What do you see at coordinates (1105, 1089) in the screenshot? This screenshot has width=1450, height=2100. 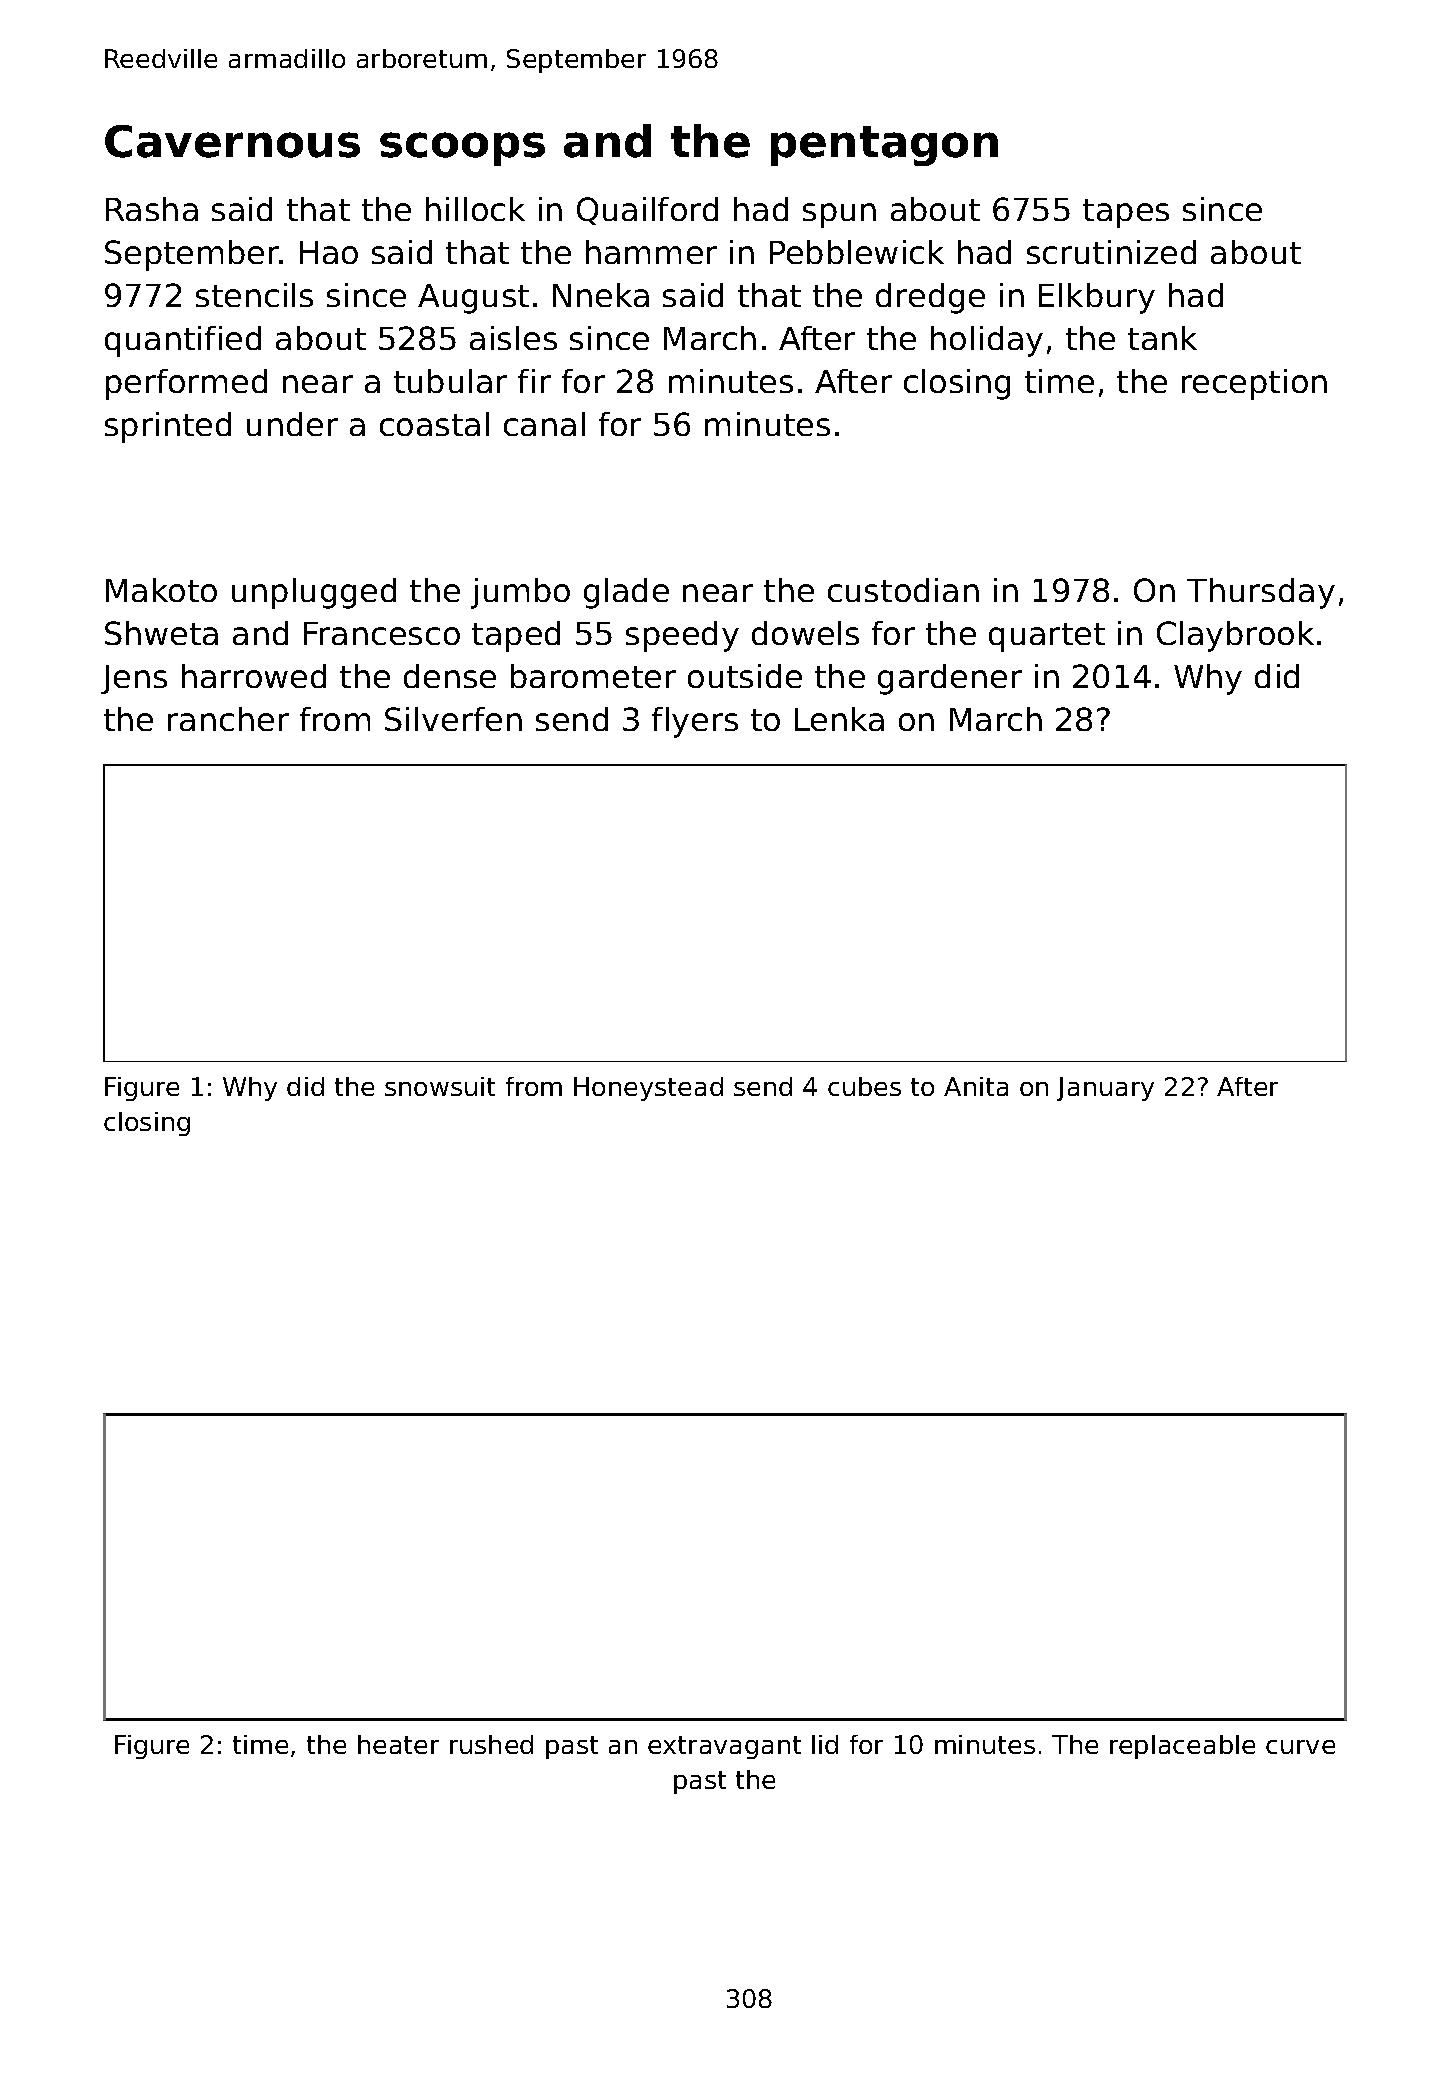 I see `January` at bounding box center [1105, 1089].
